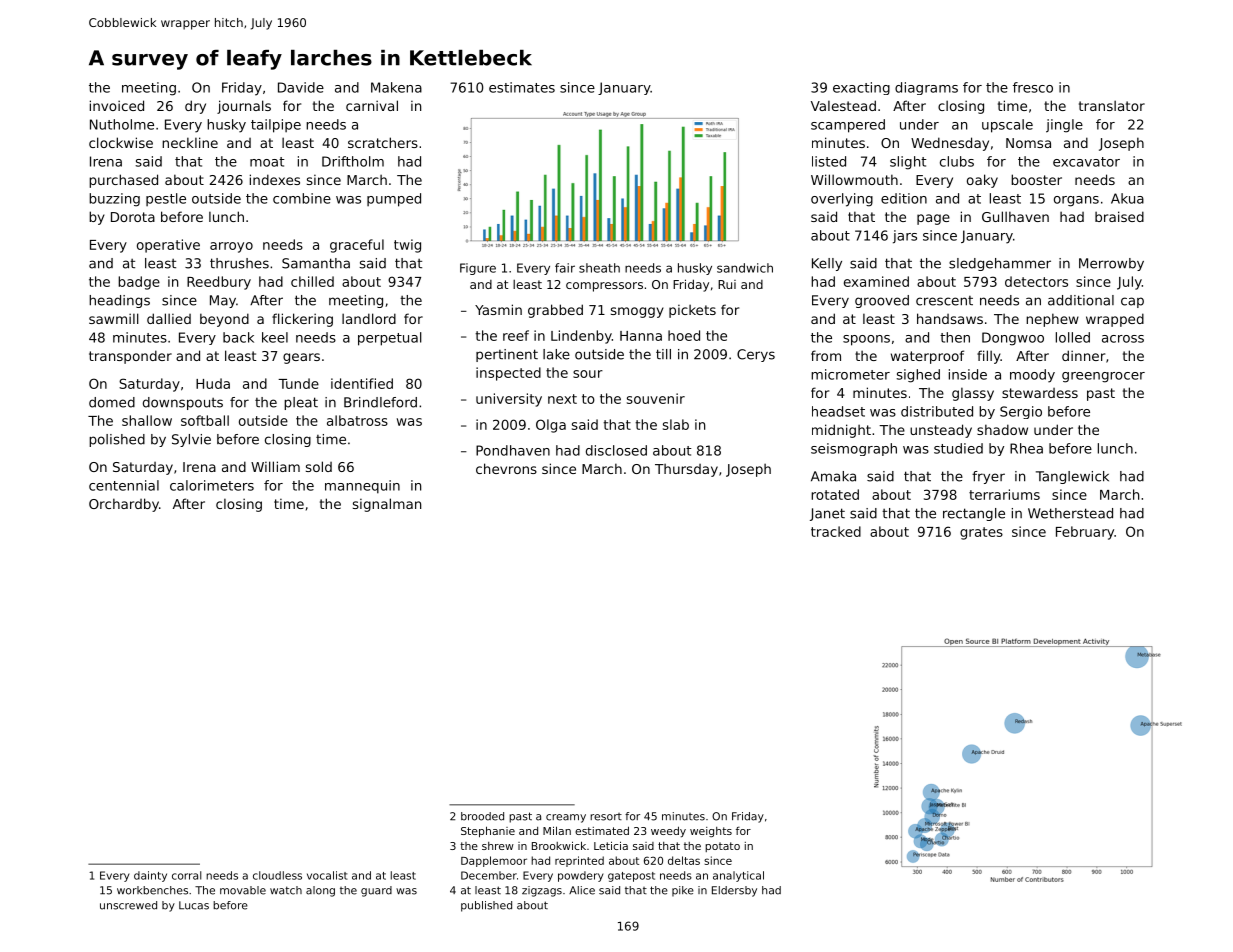  I want to click on Valestead, so click(843, 105).
